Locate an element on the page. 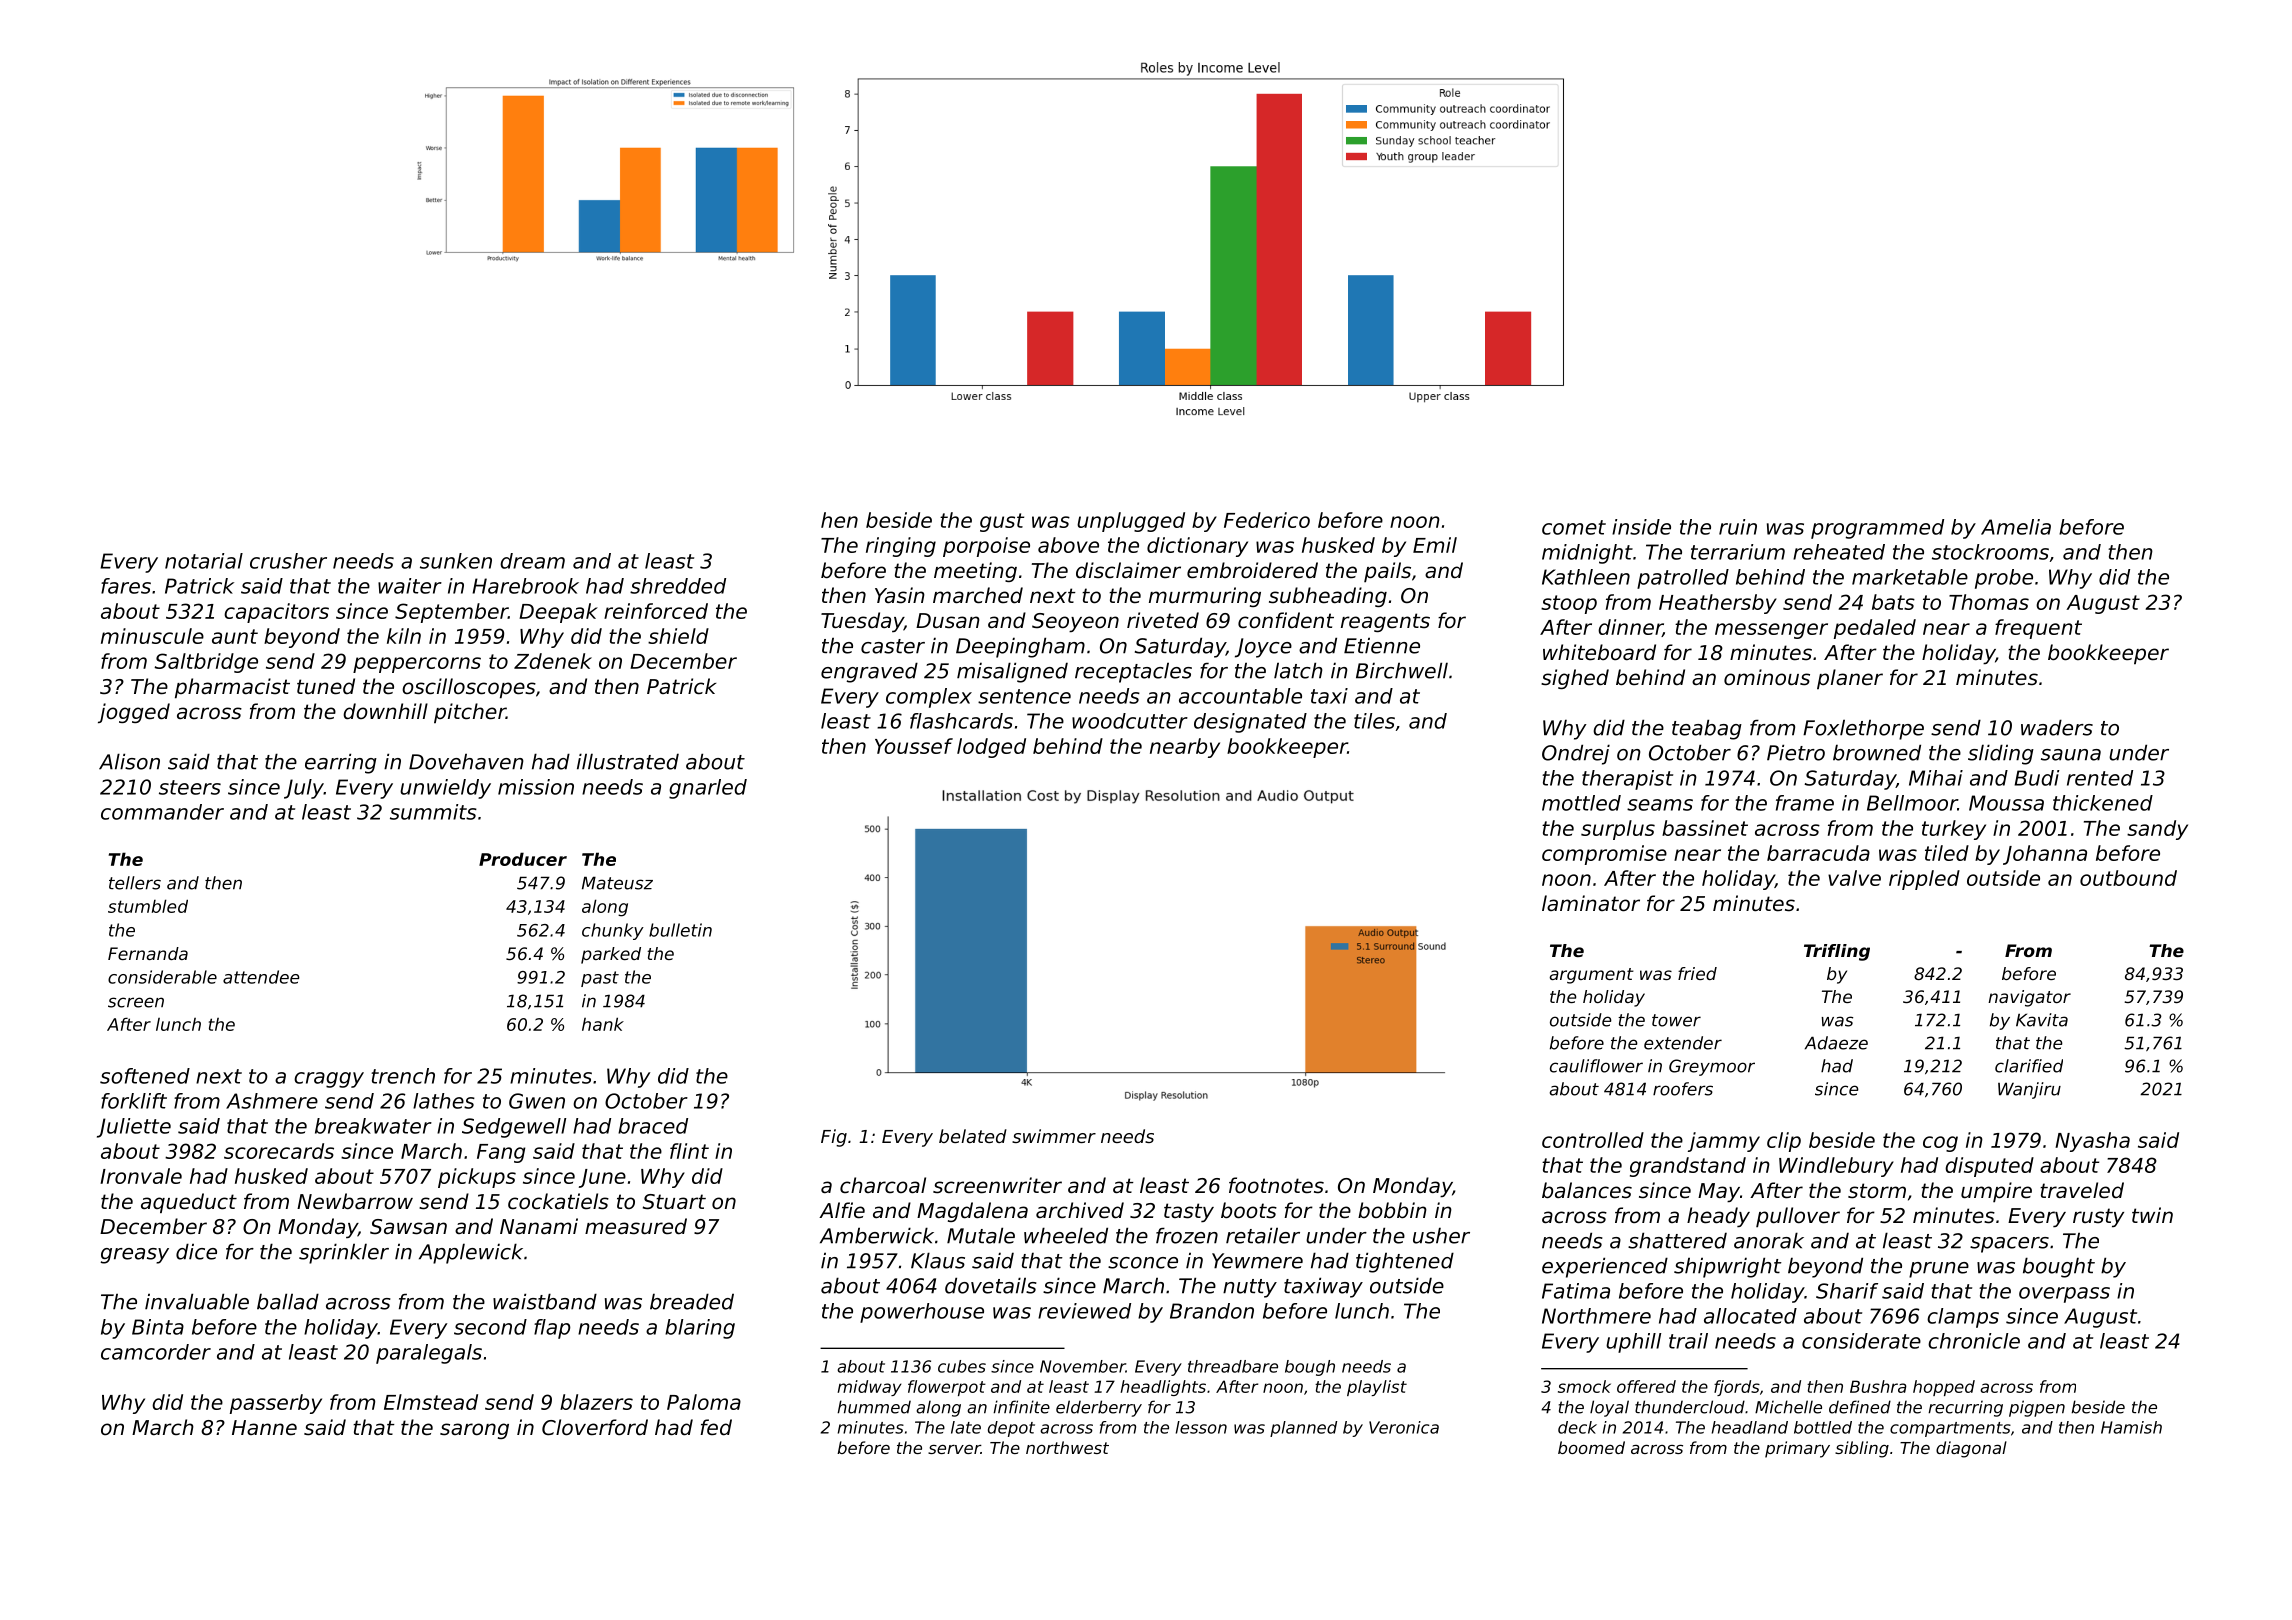  stumbled is located at coordinates (148, 906).
